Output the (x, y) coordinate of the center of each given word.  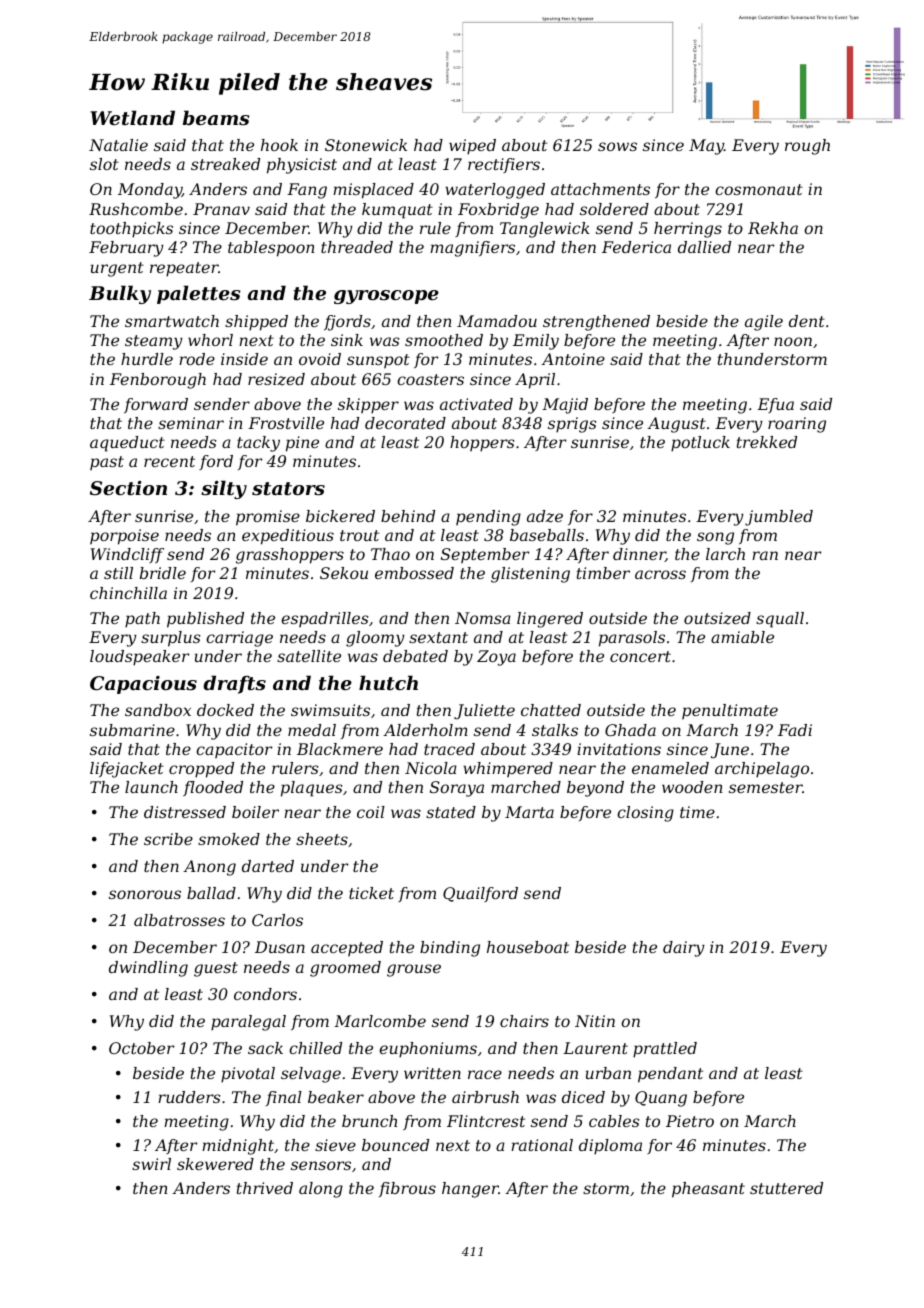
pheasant (708, 1190)
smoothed (444, 340)
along (321, 1190)
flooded (213, 788)
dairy (684, 949)
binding (450, 949)
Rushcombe (136, 209)
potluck (700, 444)
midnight (238, 1147)
